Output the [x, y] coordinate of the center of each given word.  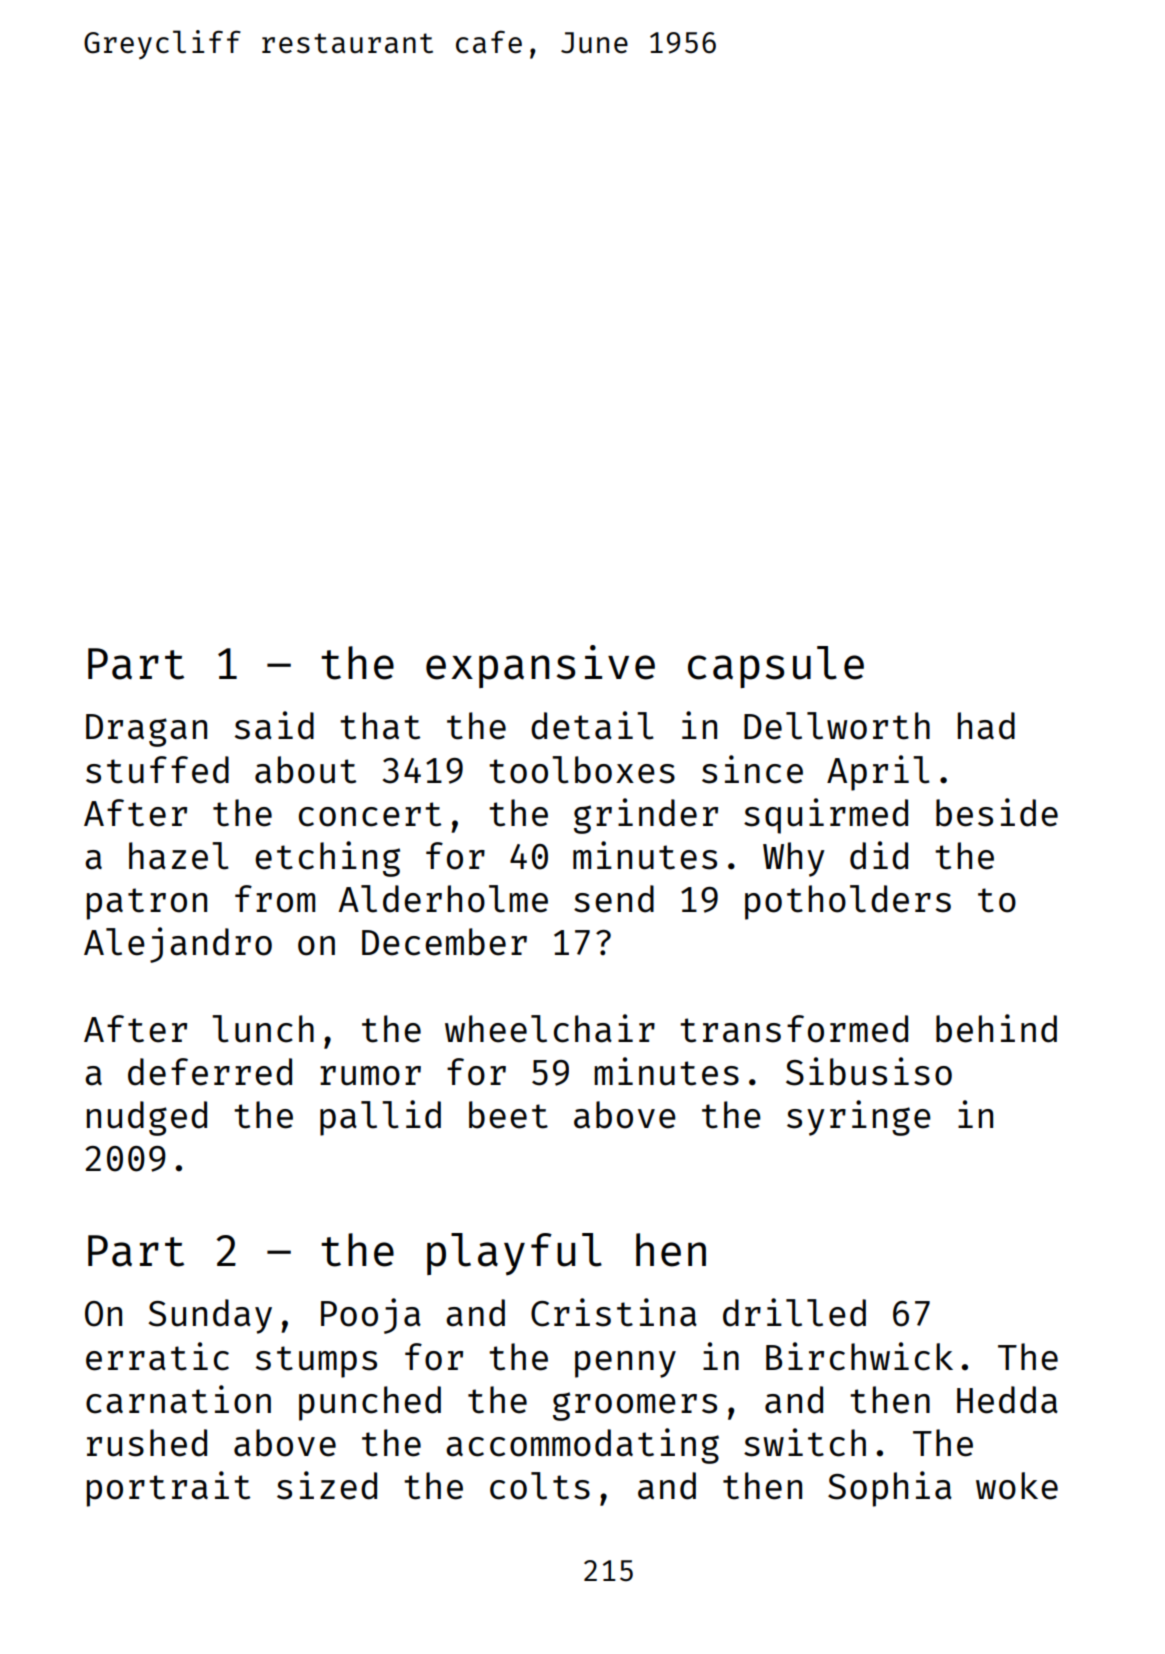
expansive [540, 666]
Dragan [146, 730]
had [986, 726]
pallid [380, 1118]
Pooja [371, 1316]
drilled [794, 1312]
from [275, 899]
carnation [178, 1399]
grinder [646, 816]
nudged [147, 1118]
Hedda [1007, 1400]
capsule [776, 667]
